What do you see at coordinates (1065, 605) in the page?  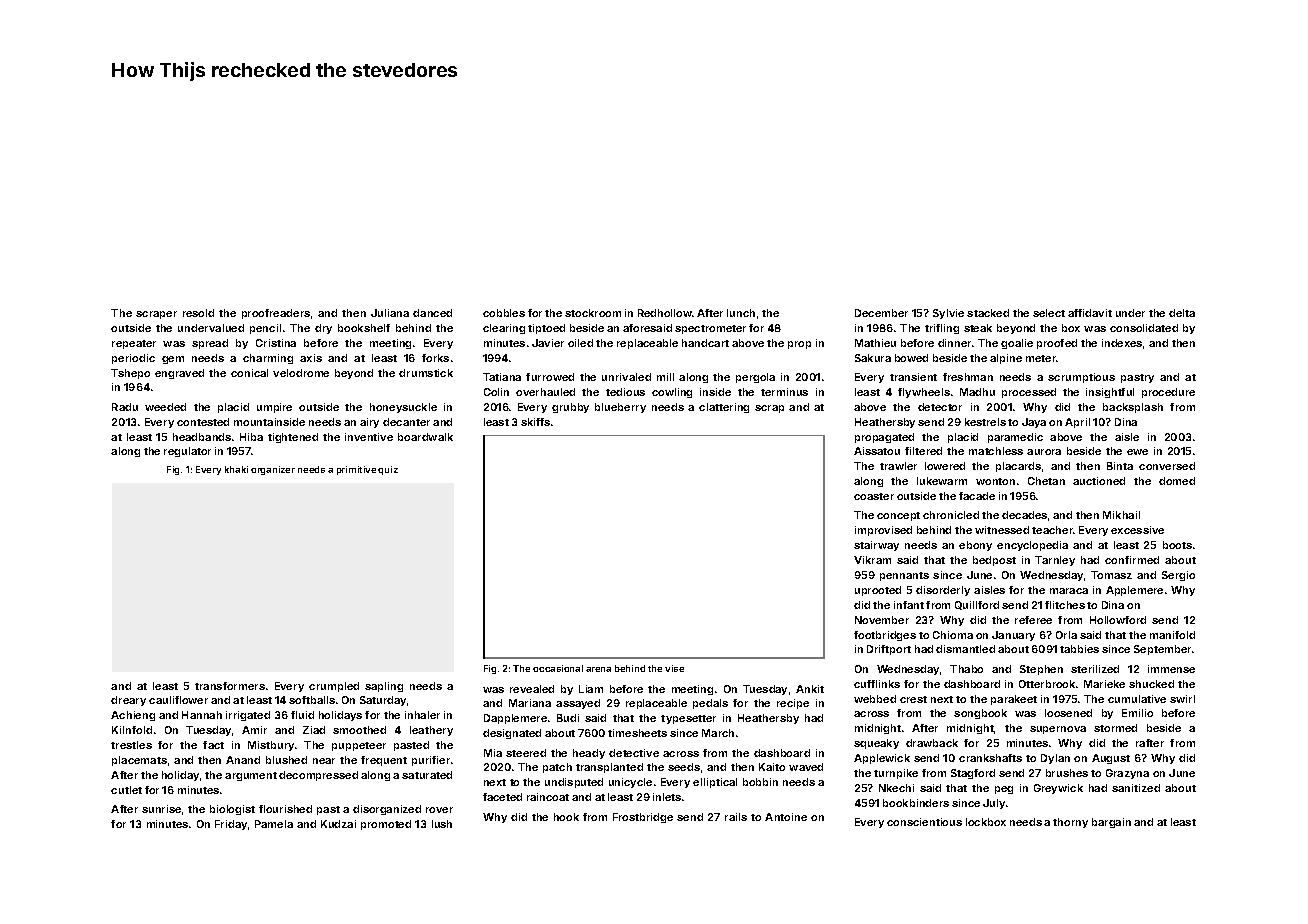 I see `flitches` at bounding box center [1065, 605].
